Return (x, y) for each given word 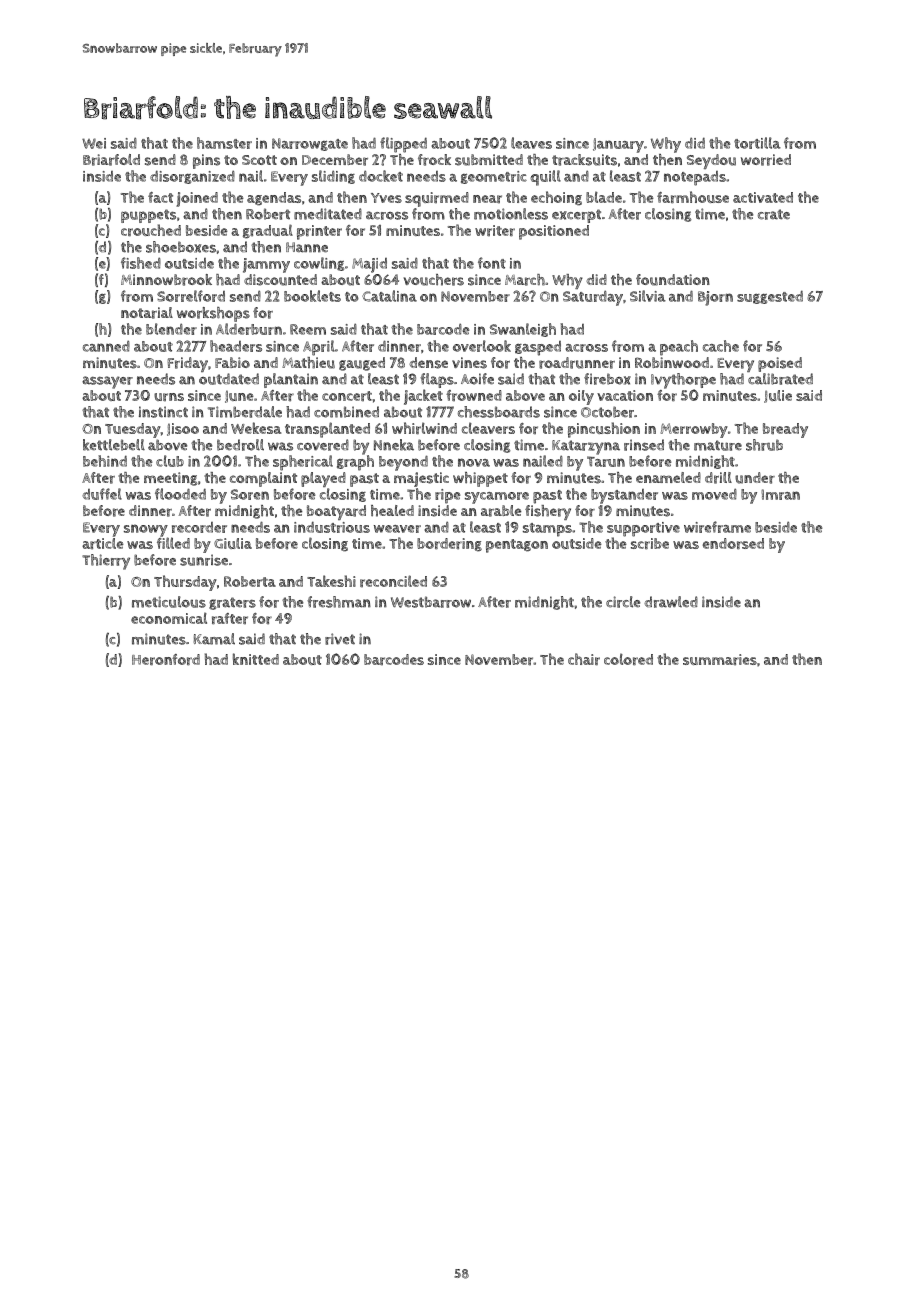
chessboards (499, 412)
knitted (256, 659)
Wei (94, 143)
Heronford (166, 660)
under (755, 478)
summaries (720, 660)
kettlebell (114, 445)
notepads (695, 178)
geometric (494, 177)
